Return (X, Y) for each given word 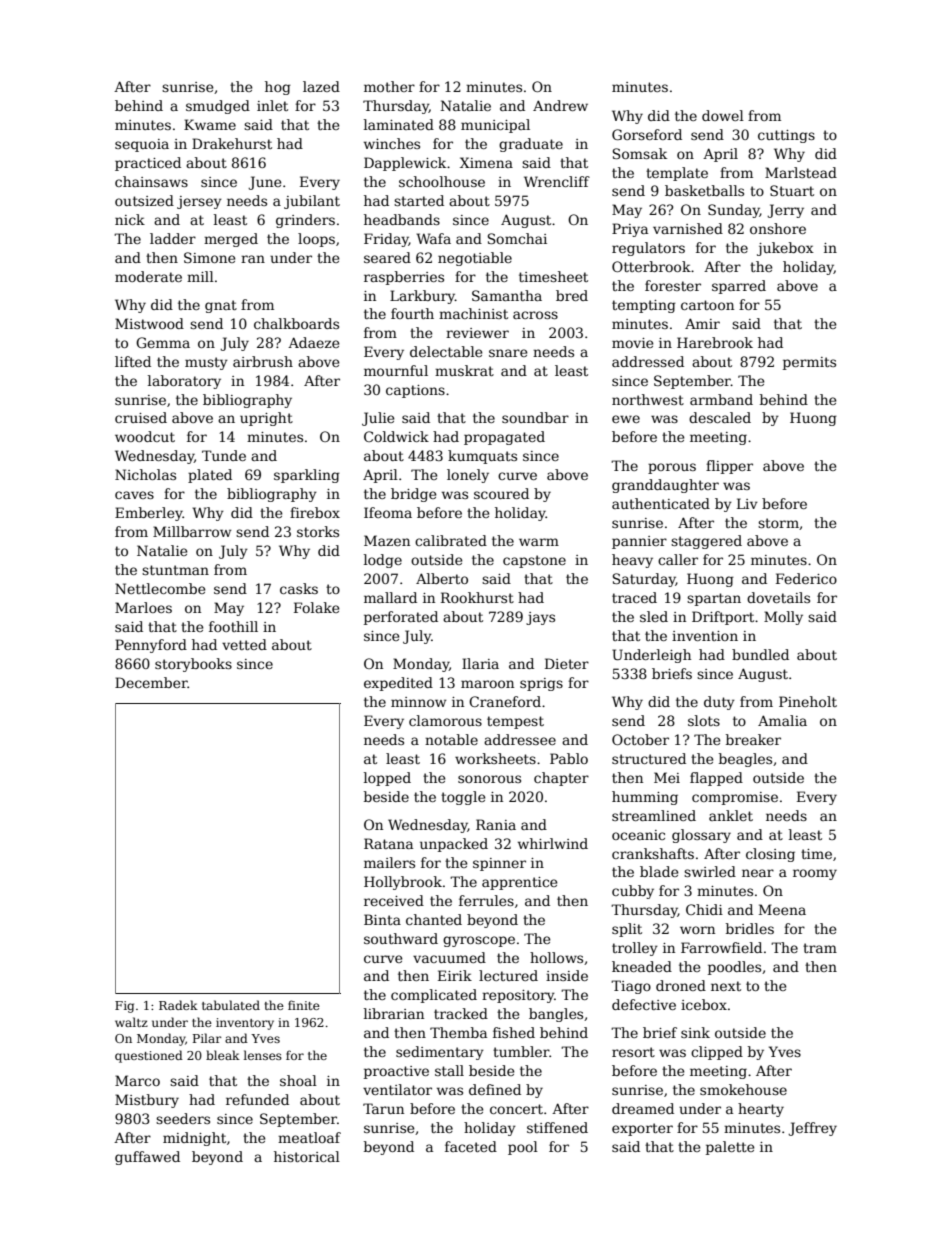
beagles (745, 760)
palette (730, 1148)
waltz (131, 1022)
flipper (729, 467)
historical (307, 1156)
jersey (199, 202)
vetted (244, 644)
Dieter (567, 663)
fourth (412, 313)
